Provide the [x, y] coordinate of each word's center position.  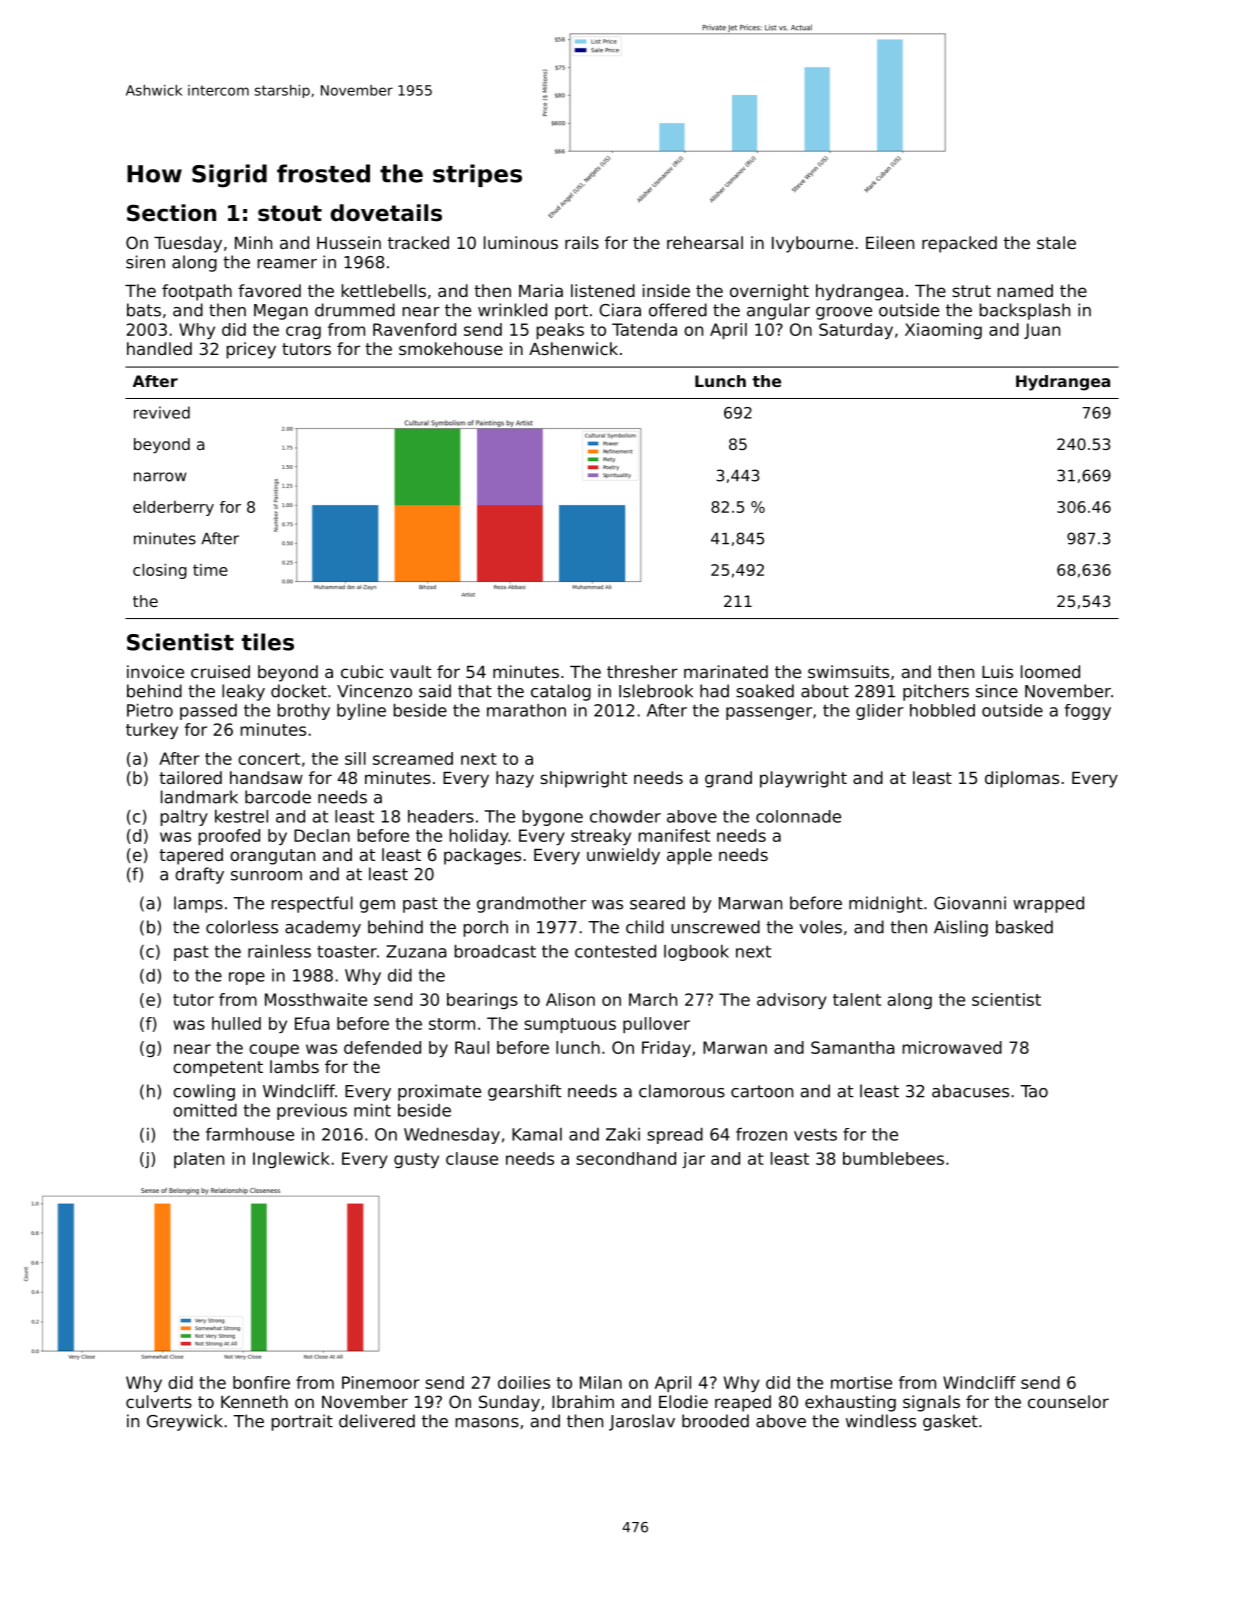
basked [1024, 927]
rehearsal [705, 242]
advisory [792, 1001]
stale [1056, 242]
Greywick [184, 1422]
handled [159, 348]
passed [208, 712]
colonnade [798, 816]
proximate [439, 1092]
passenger [769, 713]
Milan [601, 1382]
